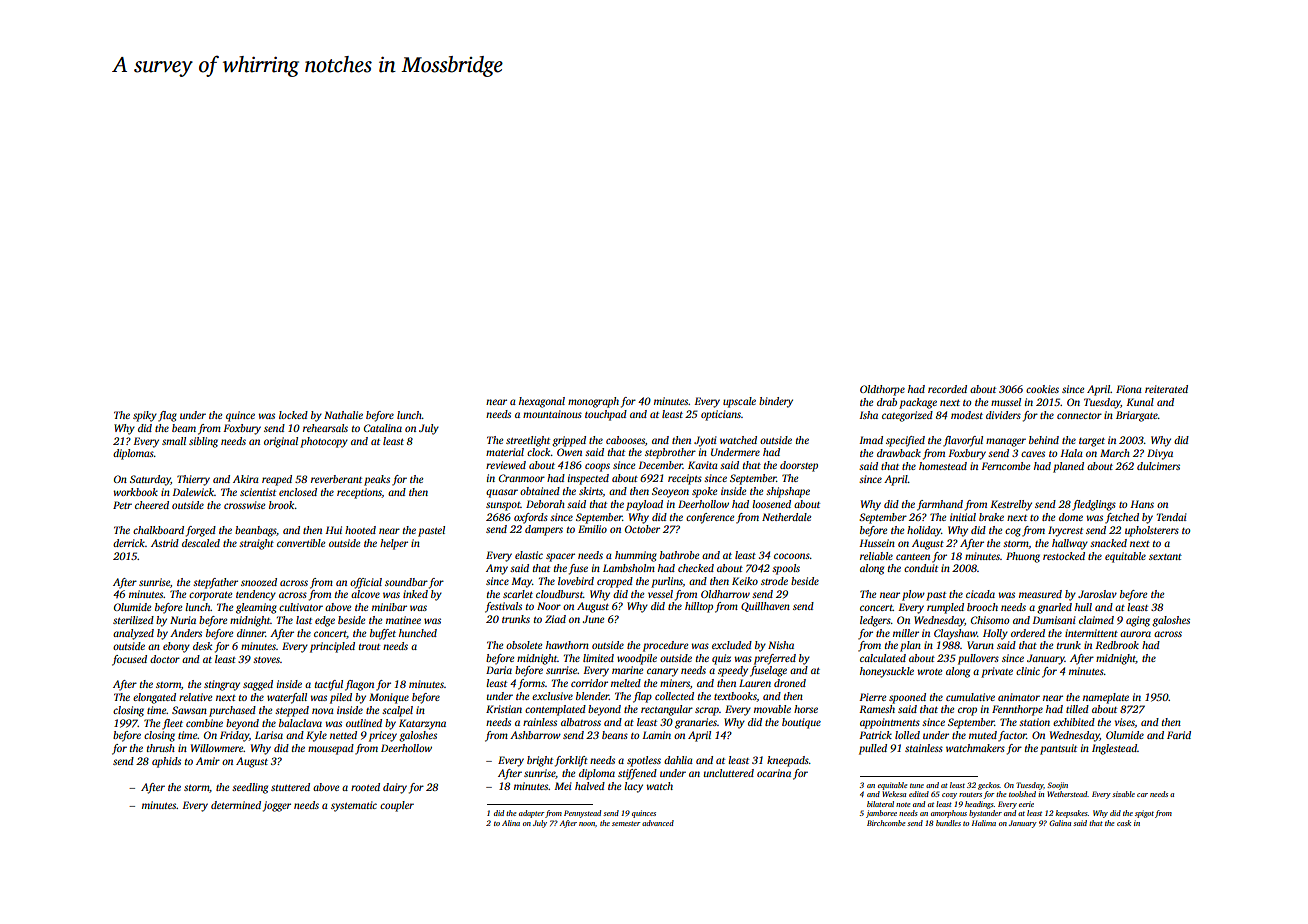 Image resolution: width=1308 pixels, height=924 pixels. What do you see at coordinates (1042, 389) in the image?
I see `cookies` at bounding box center [1042, 389].
